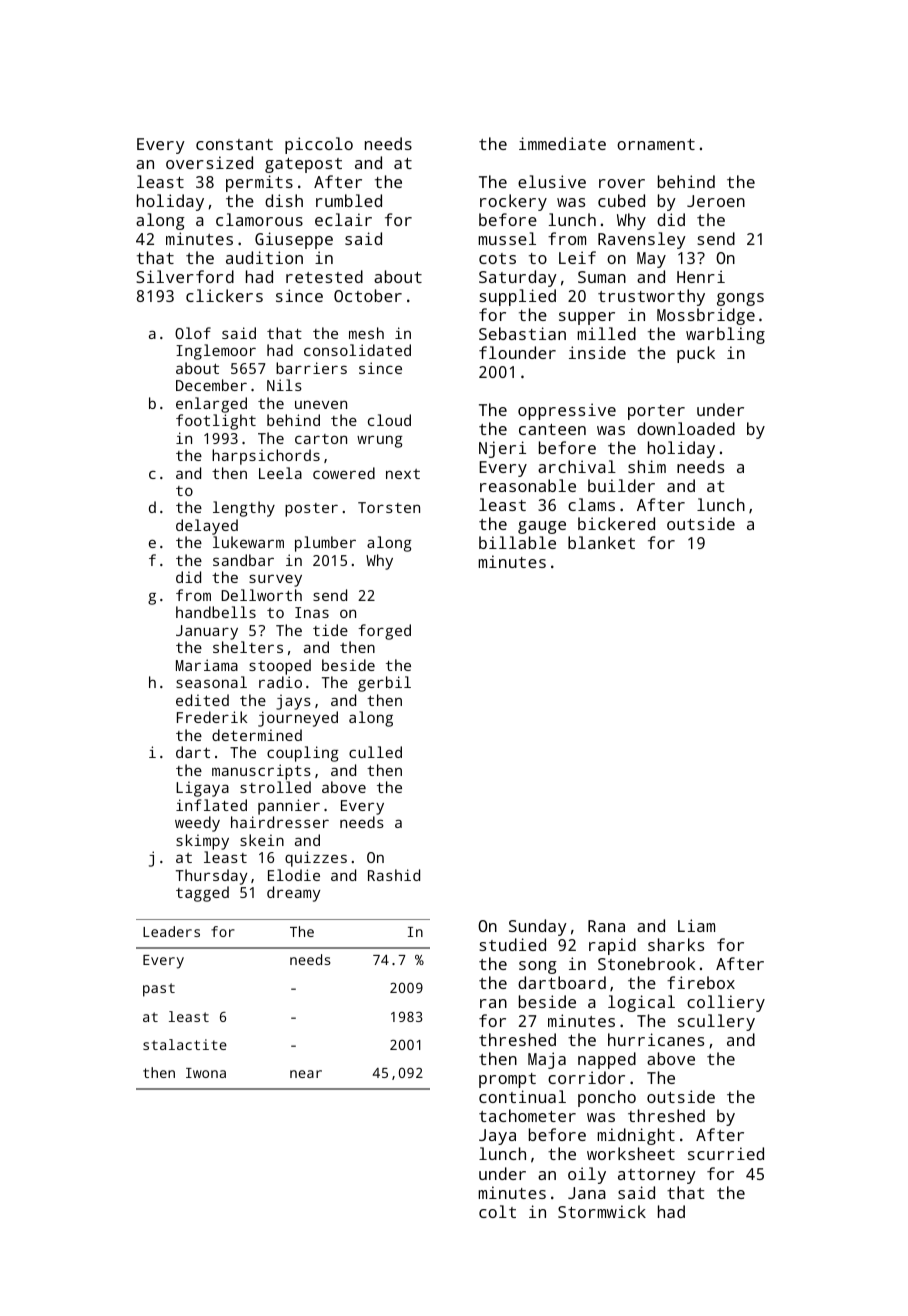 This screenshot has width=908, height=1316. Describe the element at coordinates (394, 875) in the screenshot. I see `Rashid` at that location.
